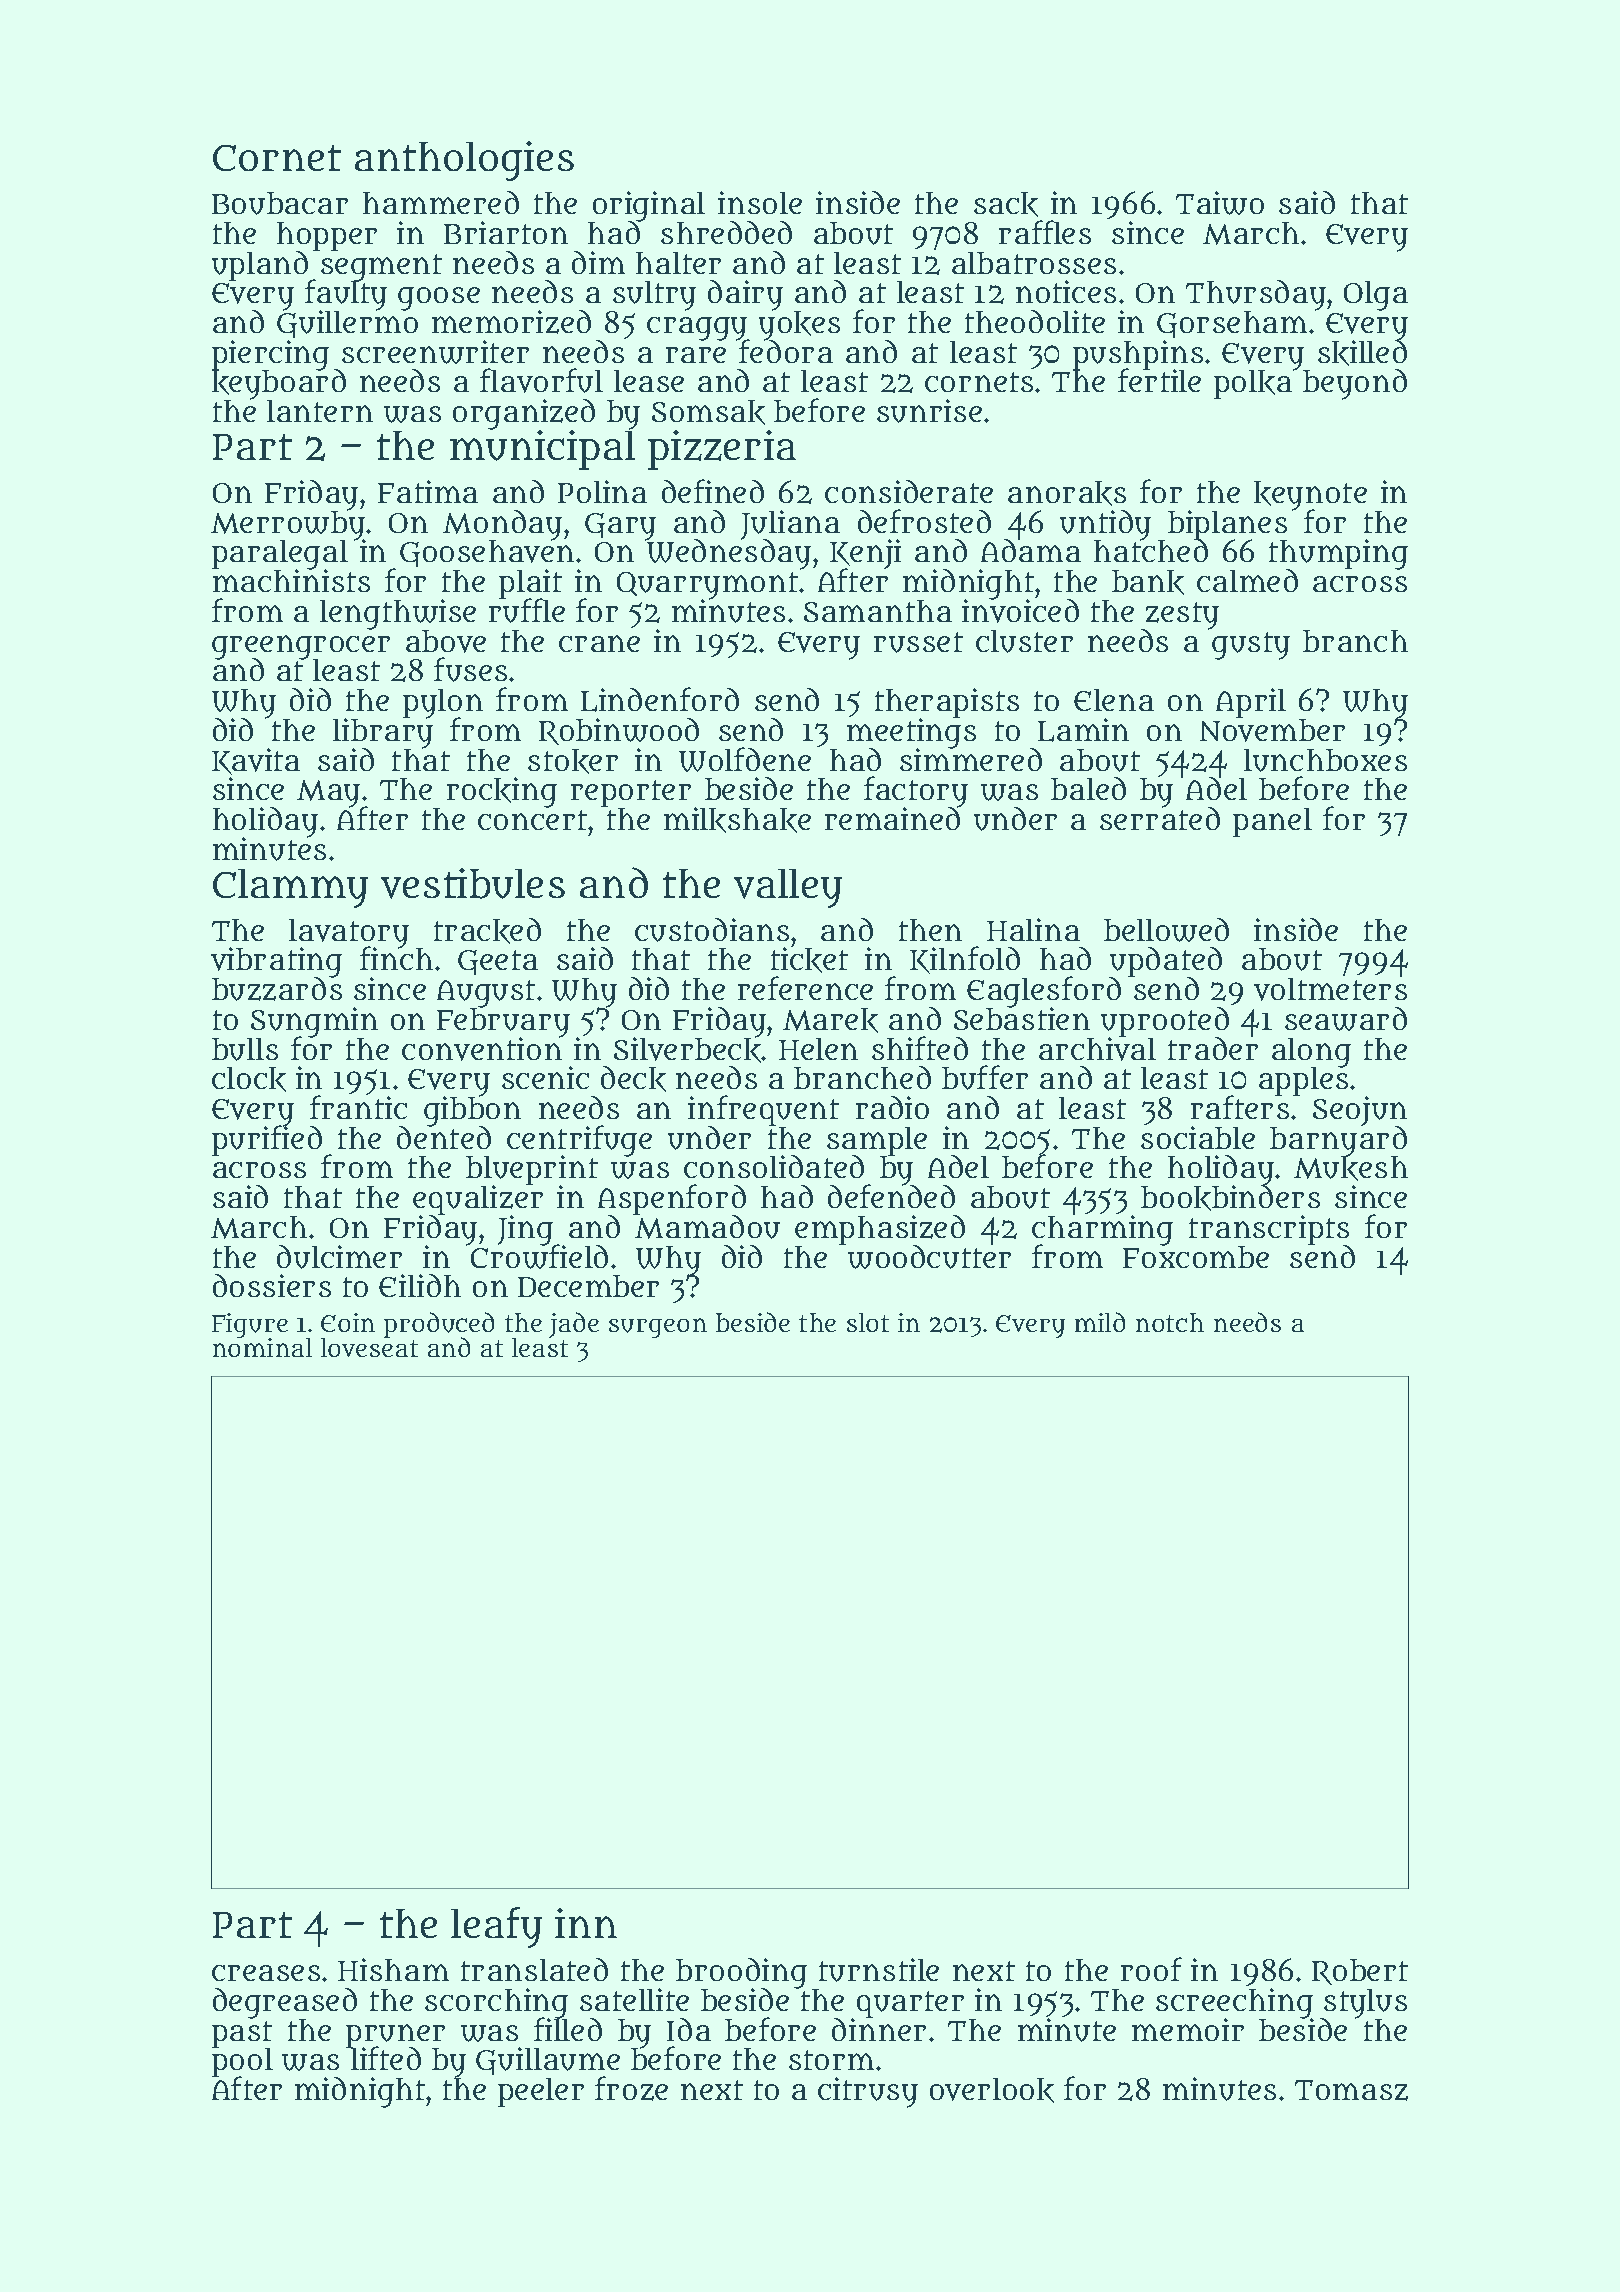 The width and height of the page is (1620, 2292). Describe the element at coordinates (658, 1328) in the page. I see `surgeon` at that location.
